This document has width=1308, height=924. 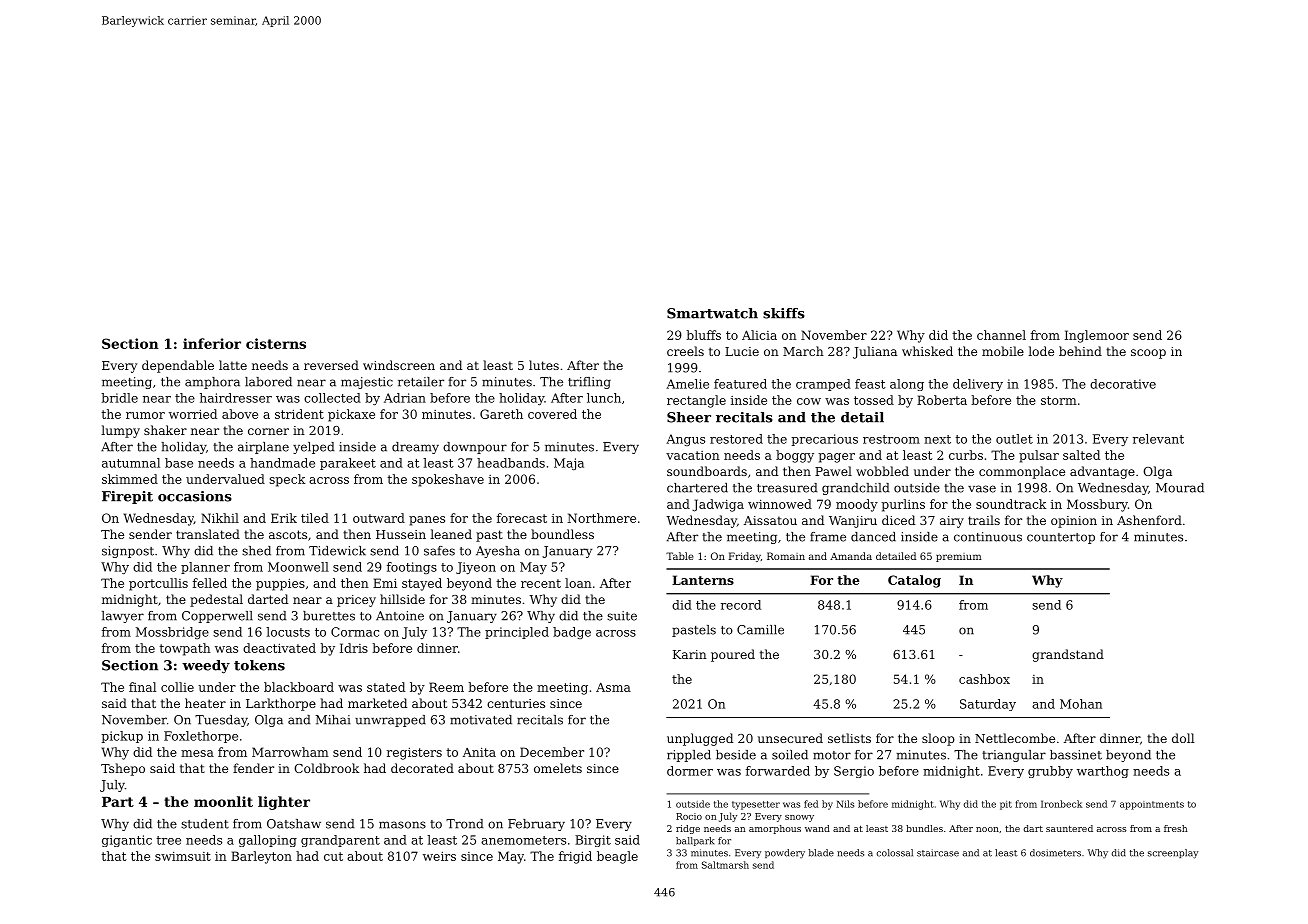 What do you see at coordinates (261, 857) in the document?
I see `Barleyton` at bounding box center [261, 857].
